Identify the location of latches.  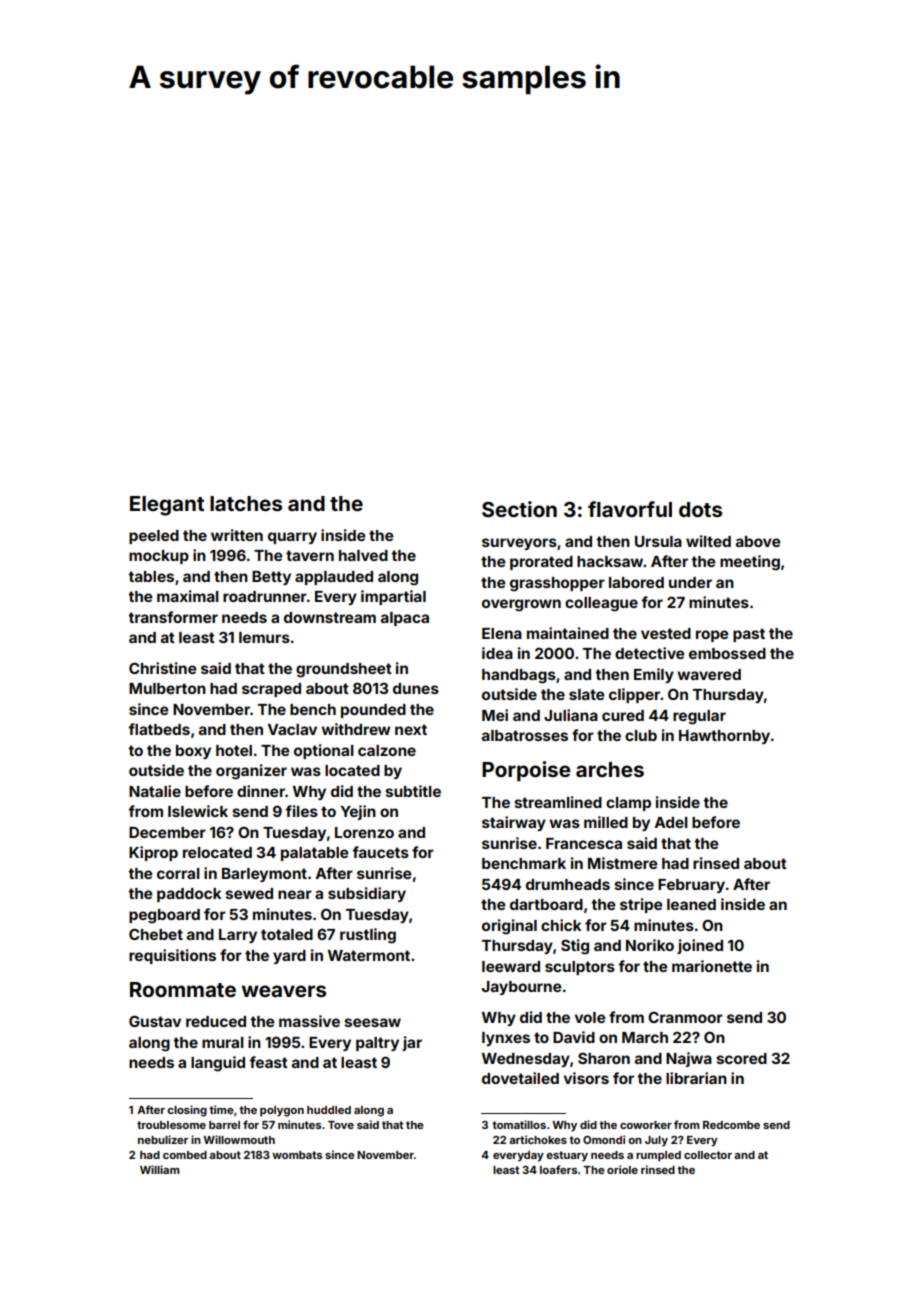
(246, 503).
